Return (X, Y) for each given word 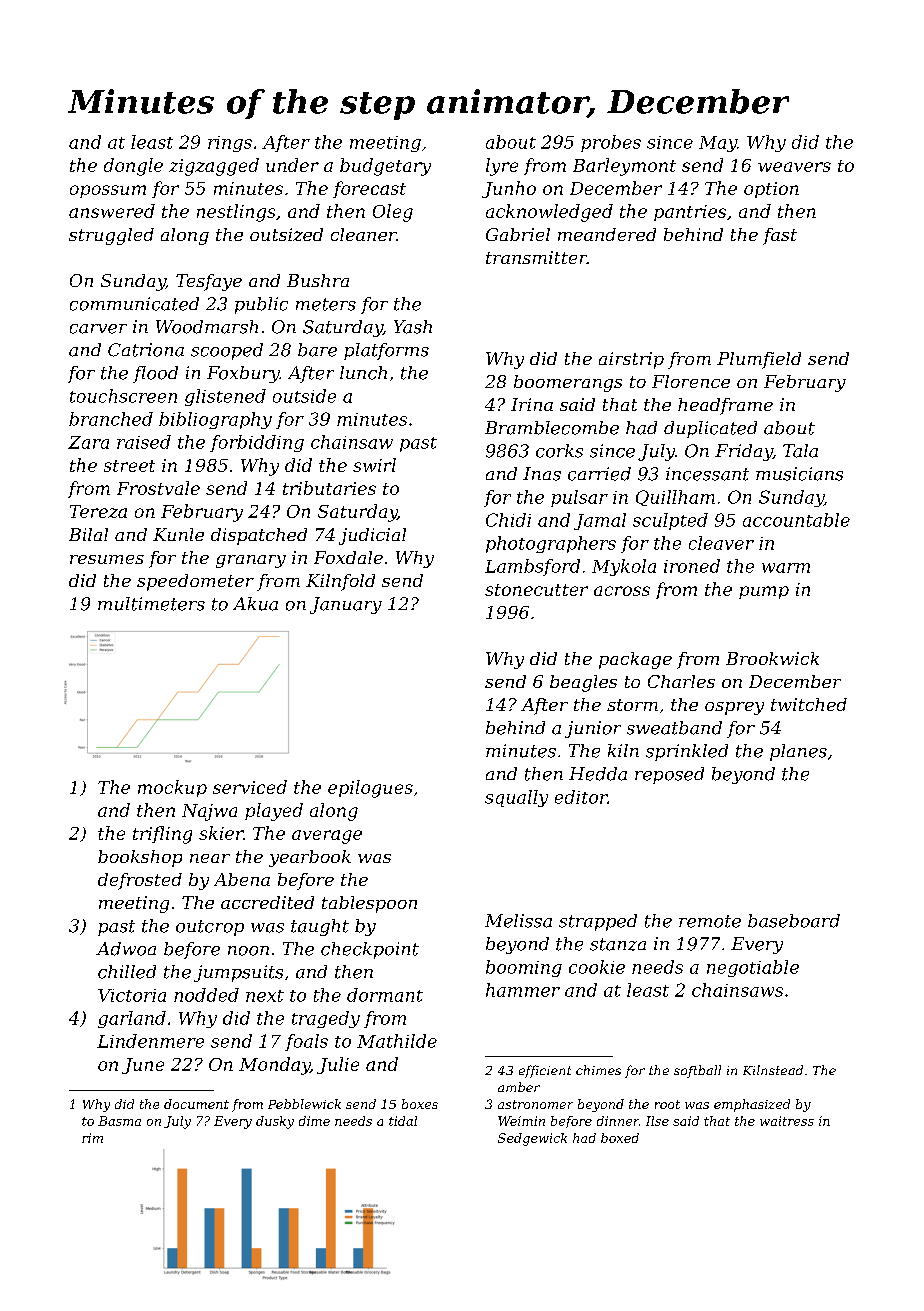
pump (764, 592)
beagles (583, 683)
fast (780, 236)
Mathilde (397, 1041)
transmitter (536, 257)
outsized (286, 234)
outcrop (210, 928)
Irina (532, 404)
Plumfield (759, 360)
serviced (250, 787)
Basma (119, 1121)
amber (519, 1087)
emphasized (752, 1105)
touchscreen (123, 396)
